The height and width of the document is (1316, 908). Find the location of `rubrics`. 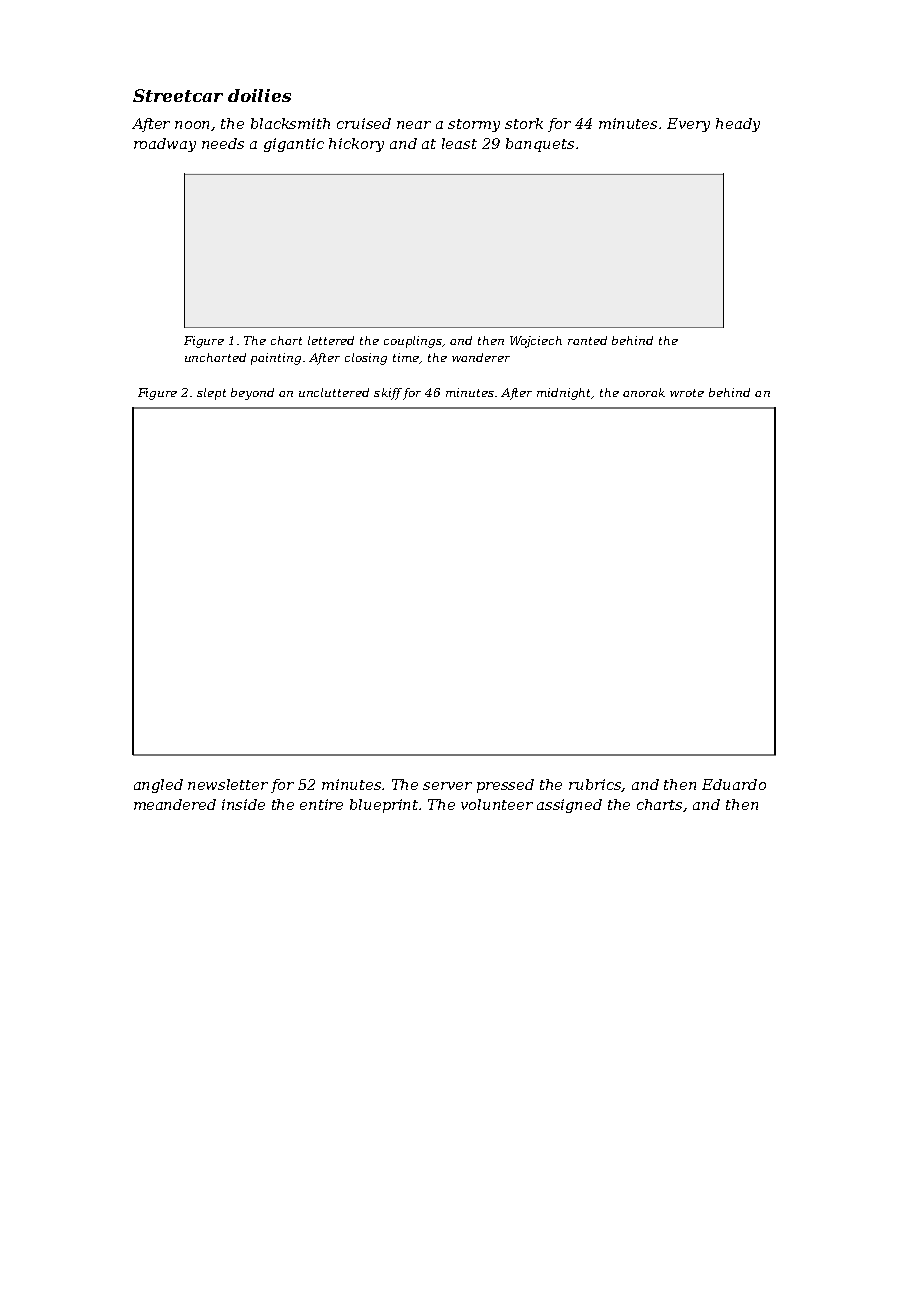

rubrics is located at coordinates (595, 785).
